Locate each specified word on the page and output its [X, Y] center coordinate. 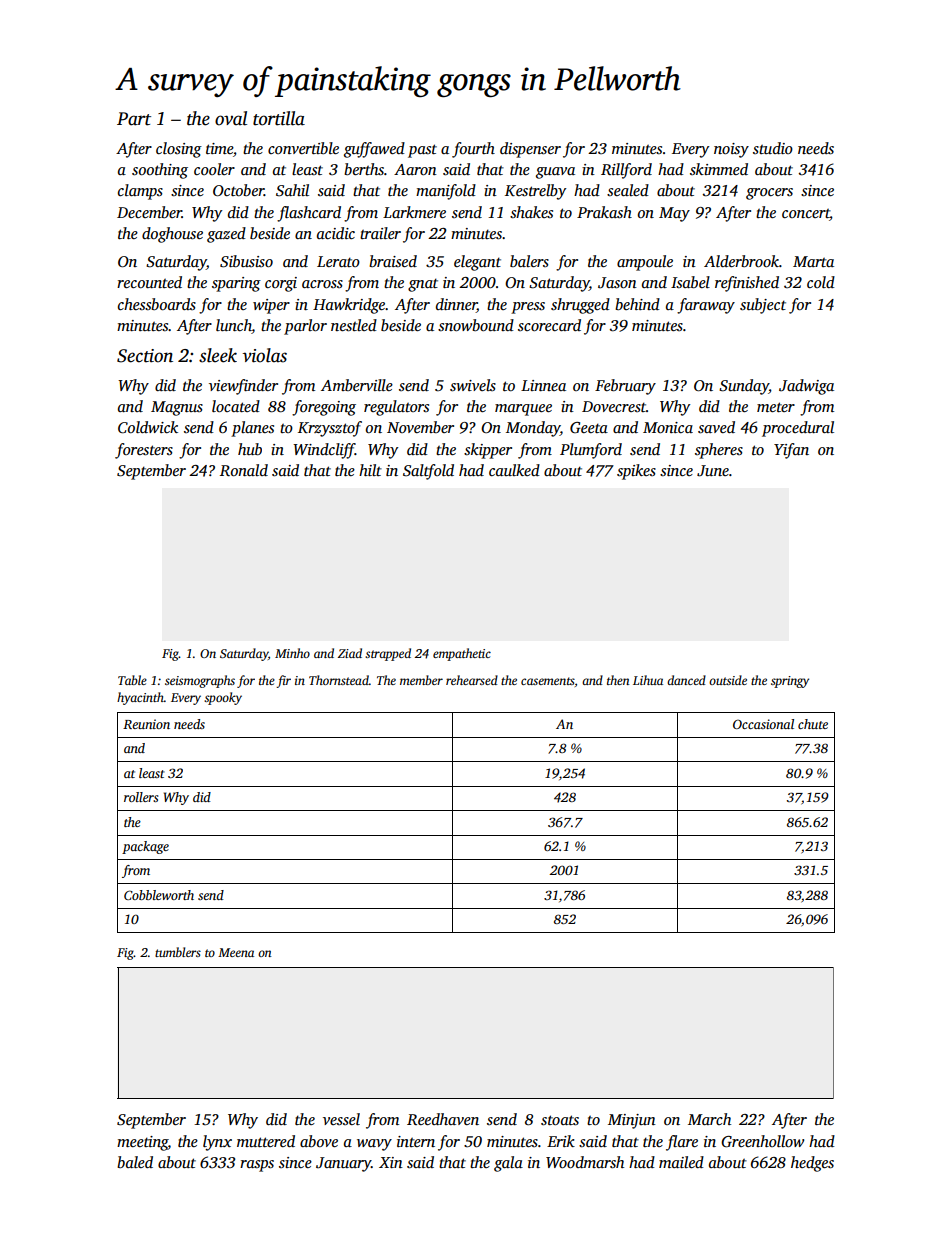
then [618, 680]
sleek [218, 355]
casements [548, 681]
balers [529, 261]
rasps [257, 1166]
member [421, 680]
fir [283, 681]
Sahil [292, 190]
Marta [813, 261]
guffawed [374, 150]
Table [132, 680]
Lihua [648, 680]
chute [813, 724]
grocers [769, 194]
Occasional [763, 724]
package [145, 847]
